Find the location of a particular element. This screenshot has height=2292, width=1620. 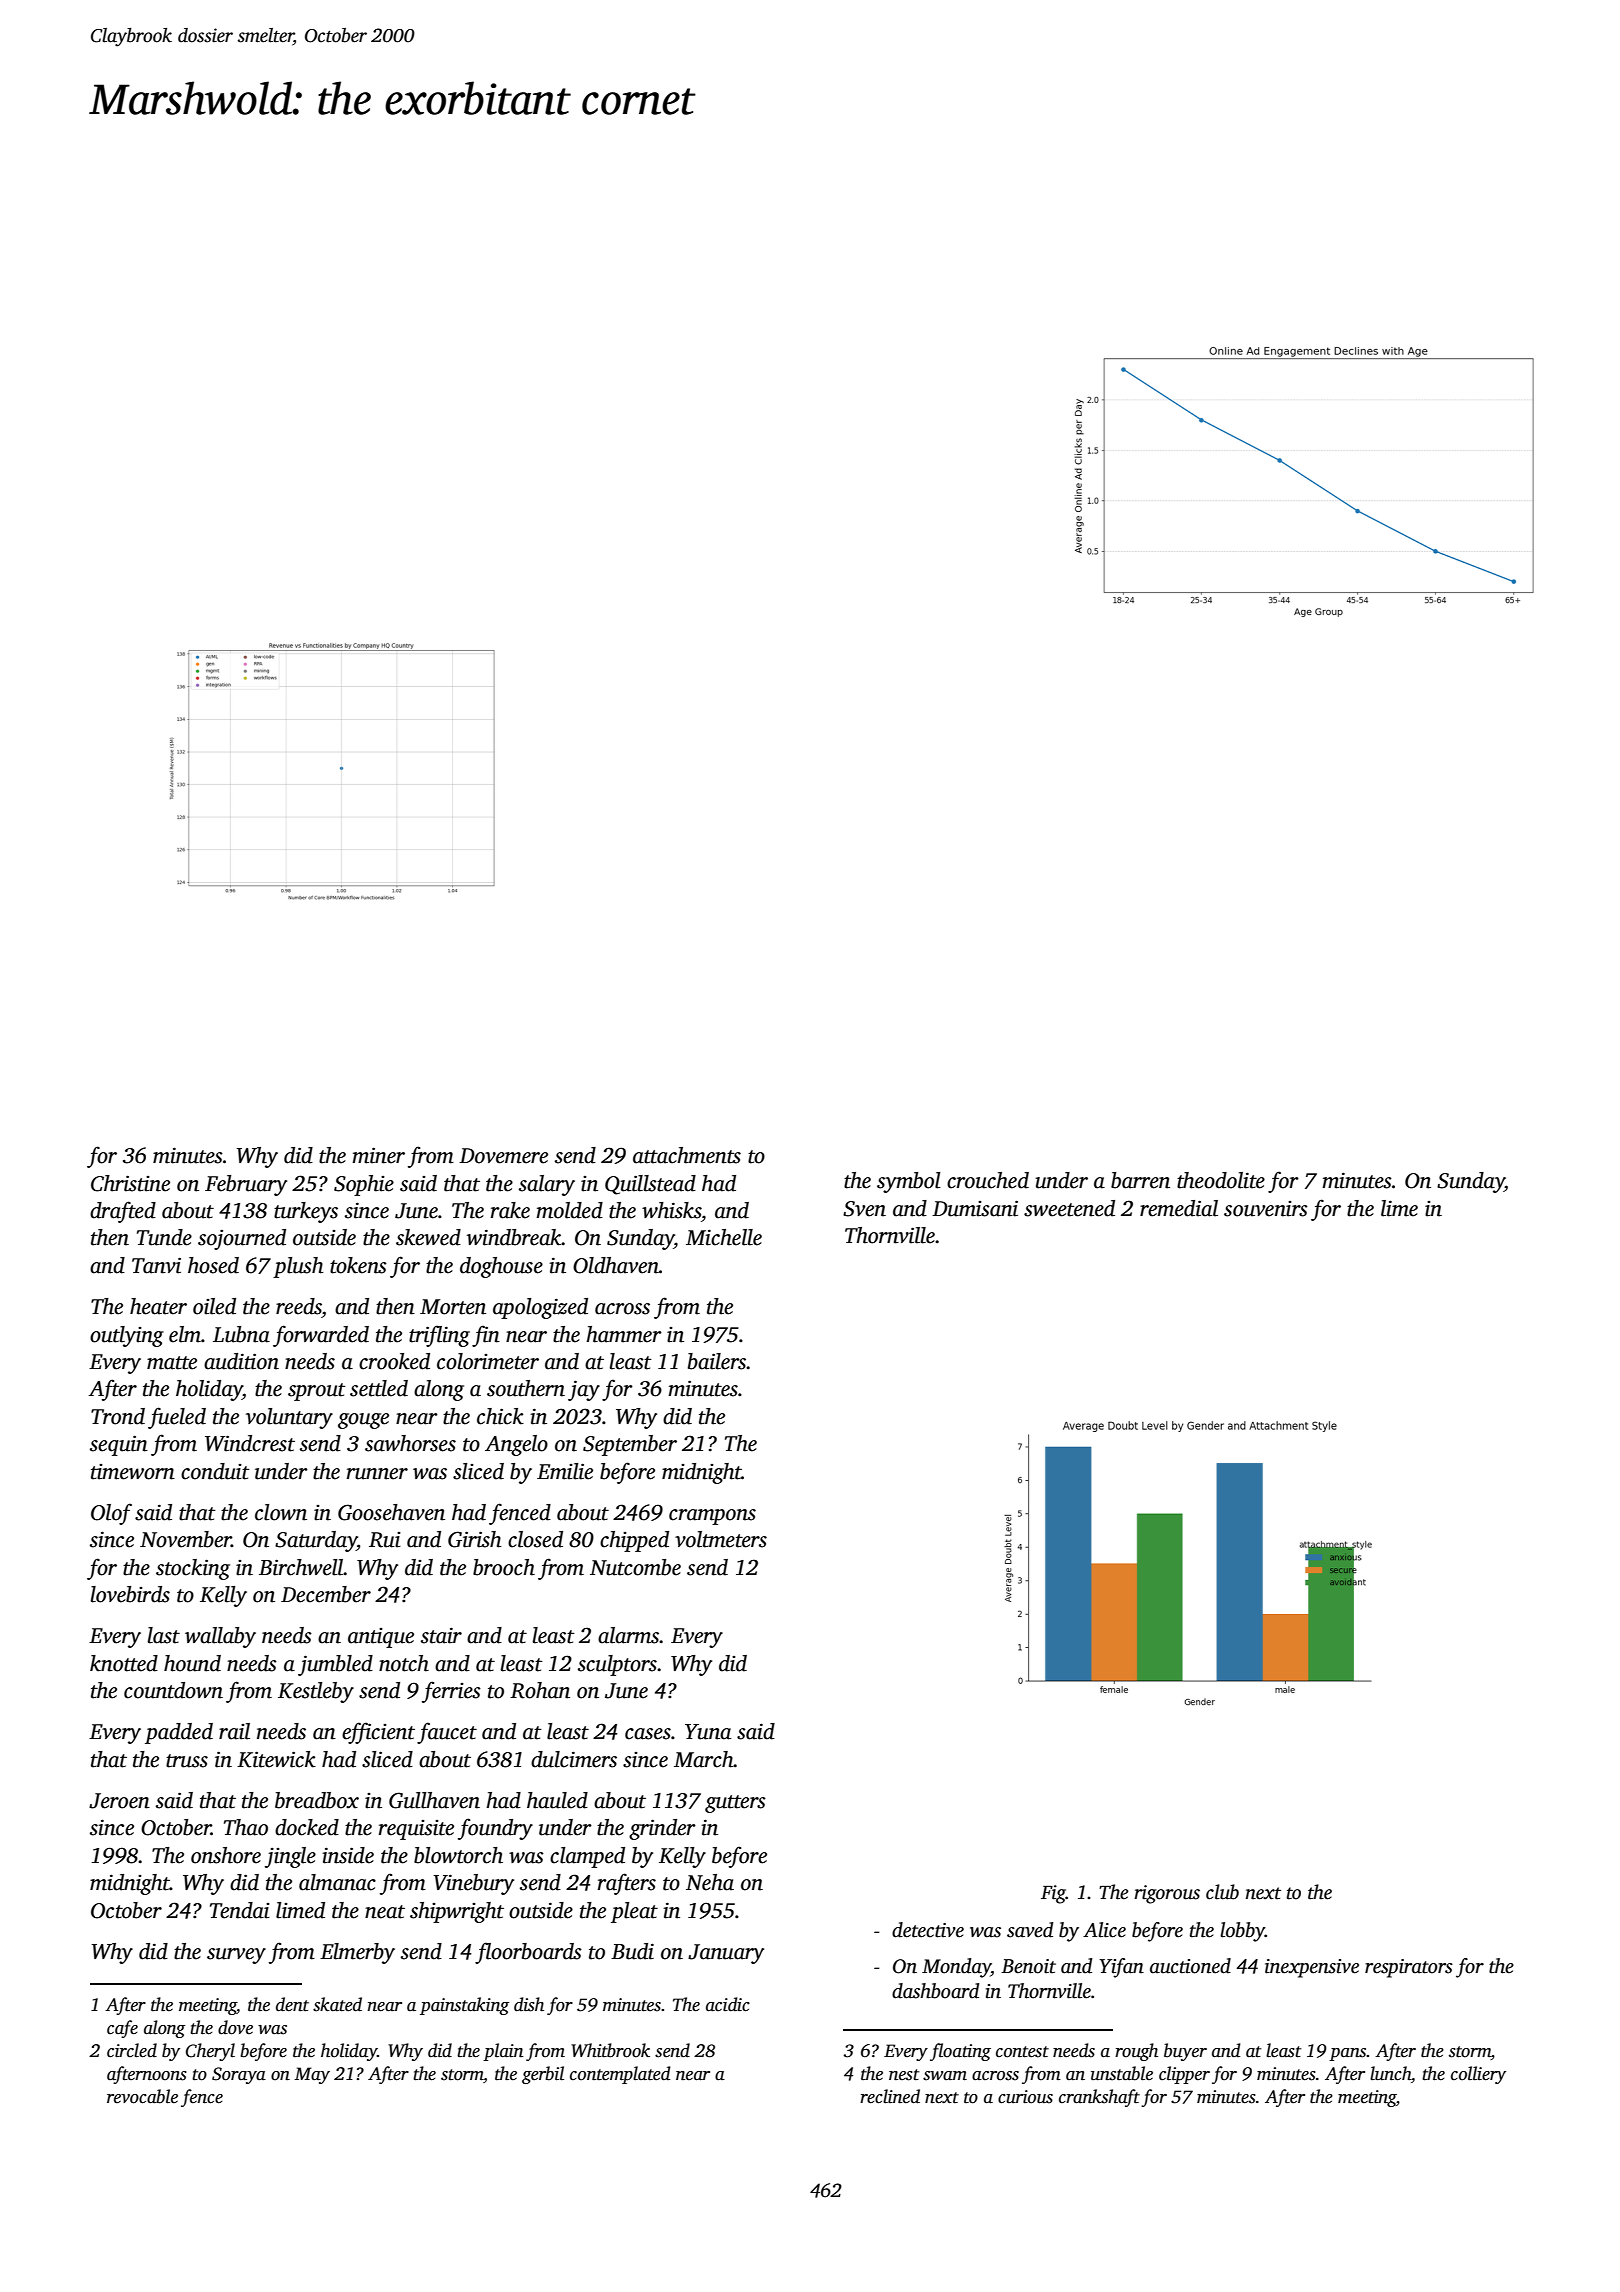

barren is located at coordinates (1140, 1180).
